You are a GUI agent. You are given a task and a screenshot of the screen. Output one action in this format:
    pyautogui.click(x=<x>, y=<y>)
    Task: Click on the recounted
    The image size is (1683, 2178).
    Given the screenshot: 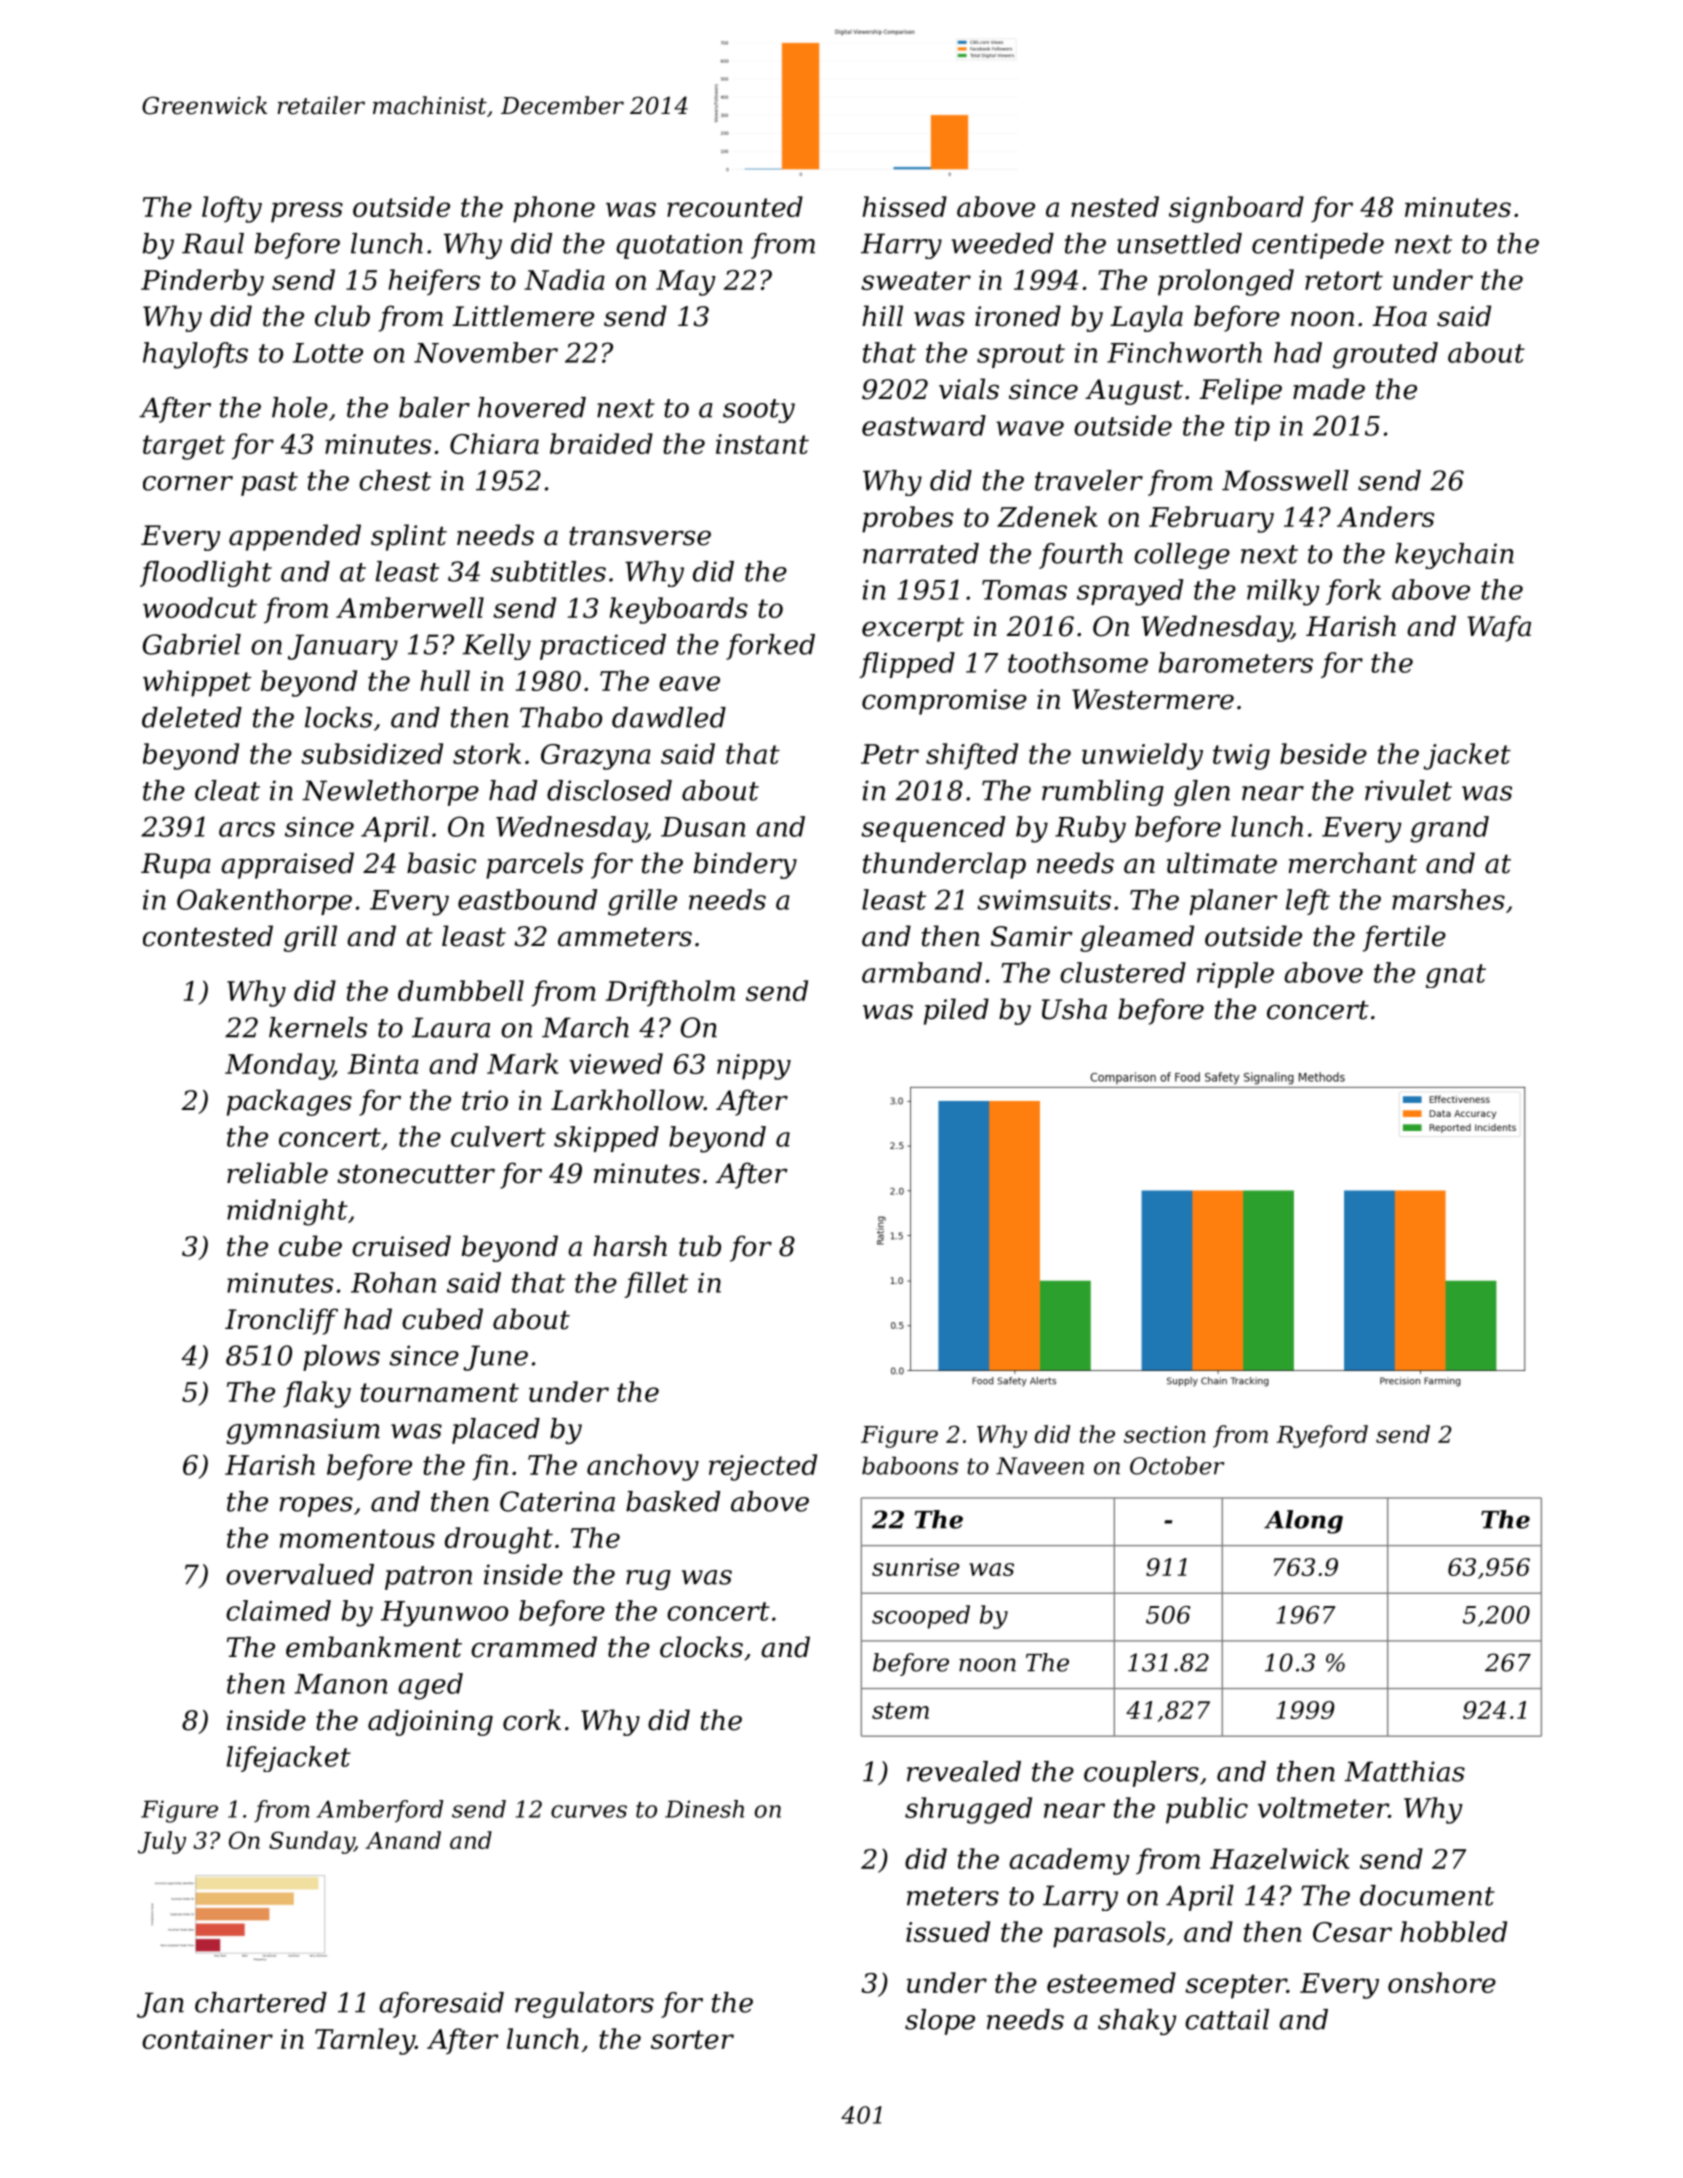 What is the action you would take?
    pyautogui.click(x=735, y=206)
